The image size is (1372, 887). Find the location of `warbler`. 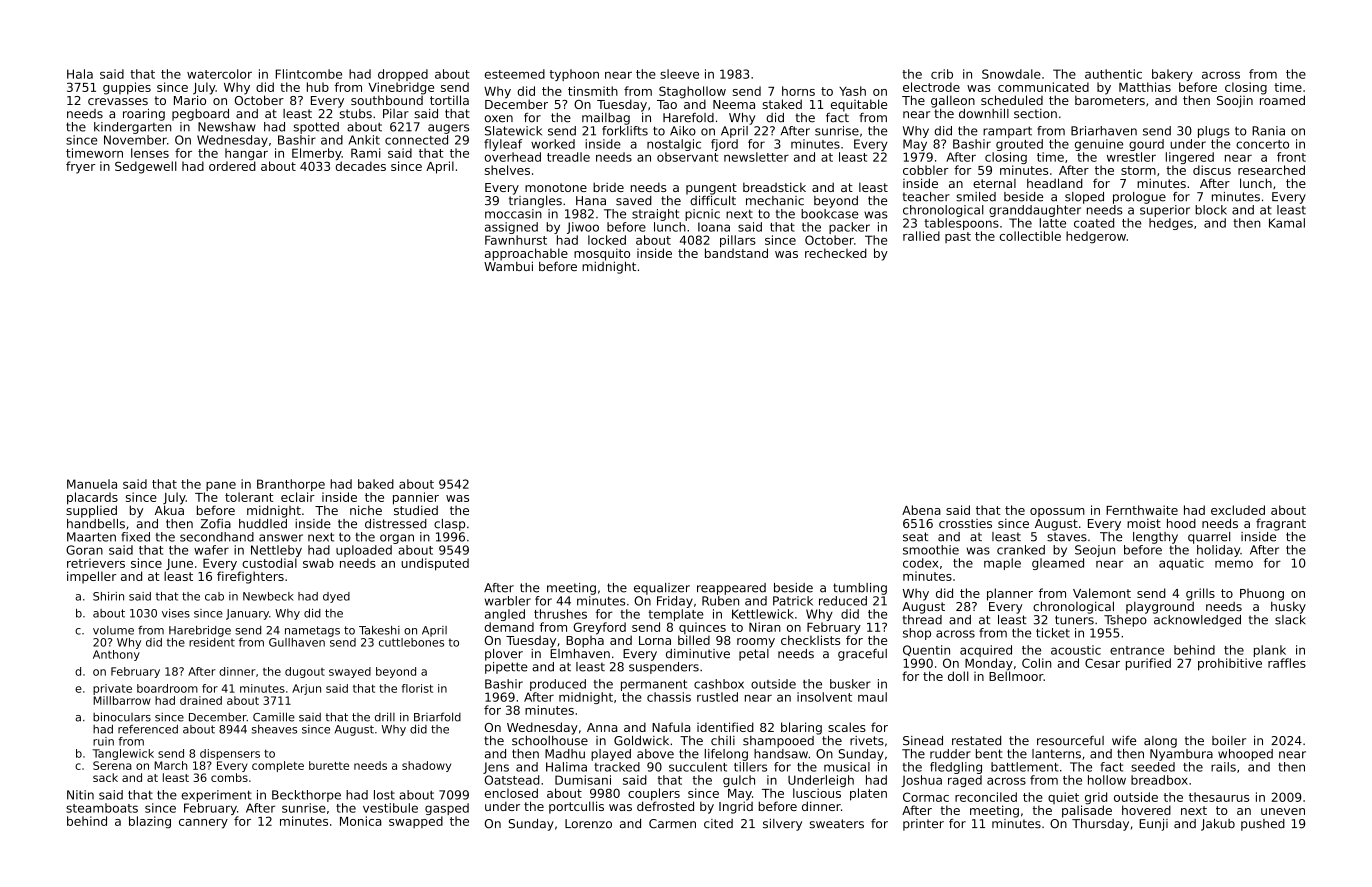

warbler is located at coordinates (508, 601).
